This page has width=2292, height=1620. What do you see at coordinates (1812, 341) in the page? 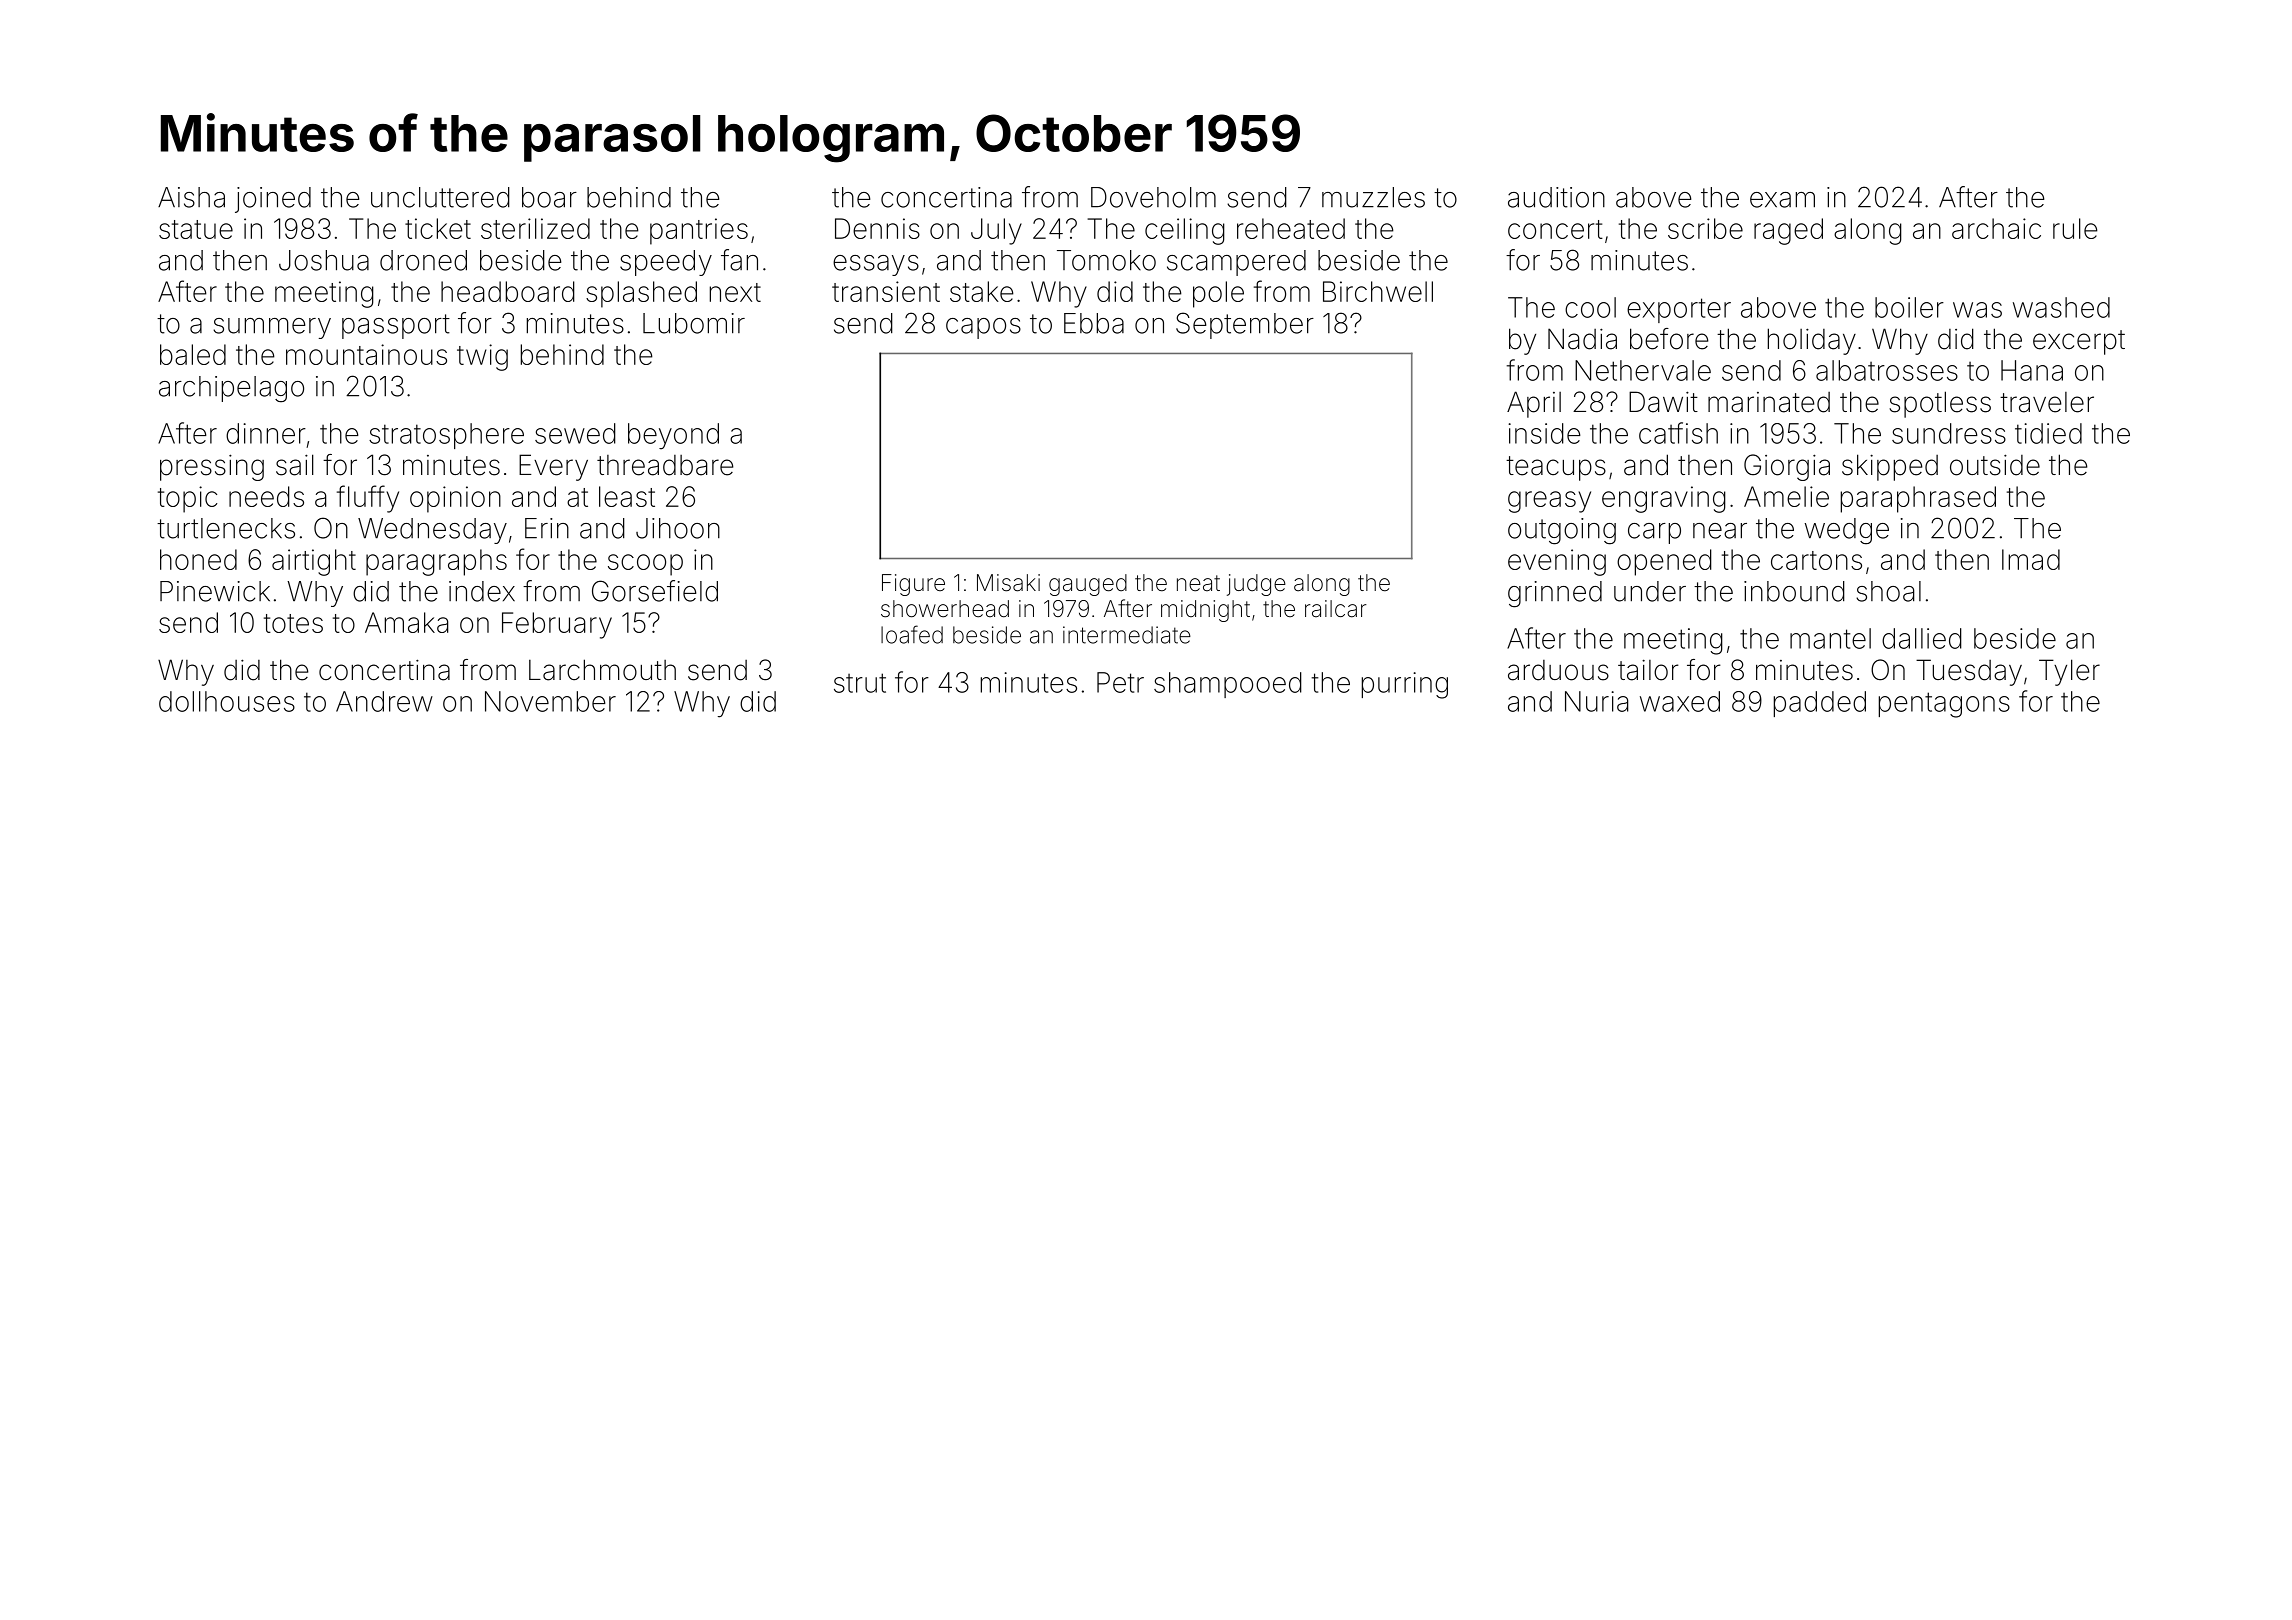
I see `holiday` at bounding box center [1812, 341].
